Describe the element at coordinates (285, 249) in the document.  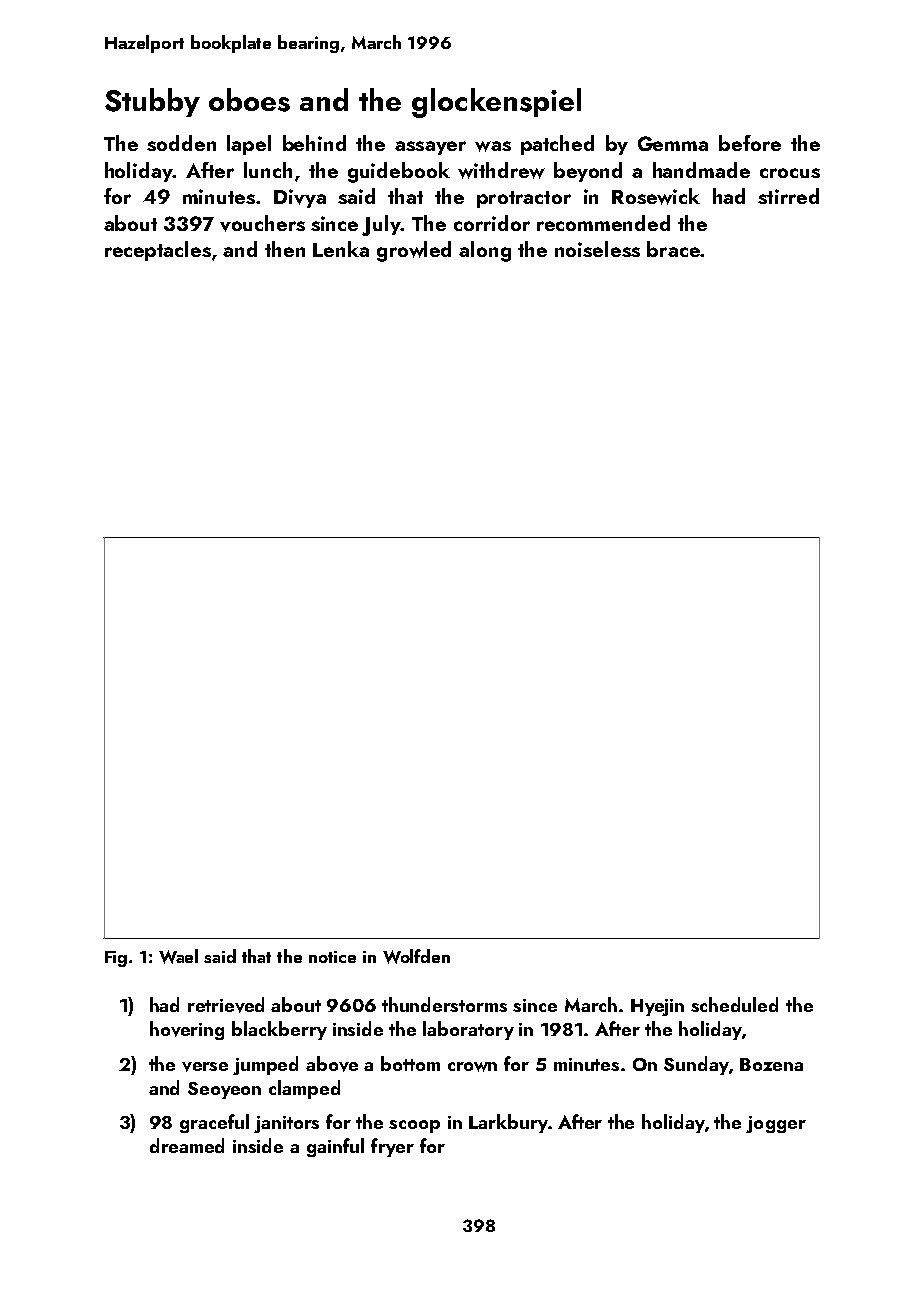
I see `then` at that location.
